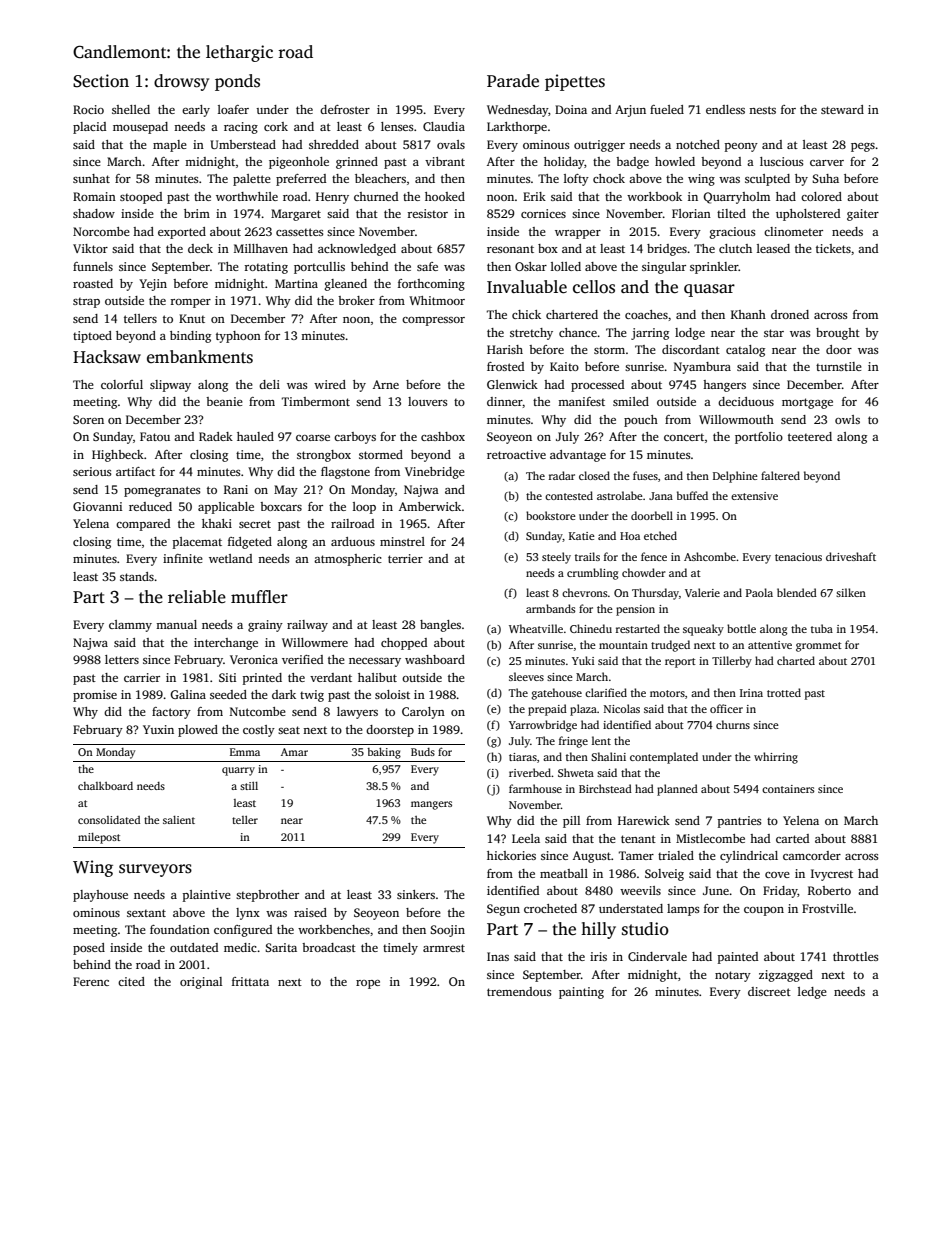  I want to click on safe, so click(427, 266).
